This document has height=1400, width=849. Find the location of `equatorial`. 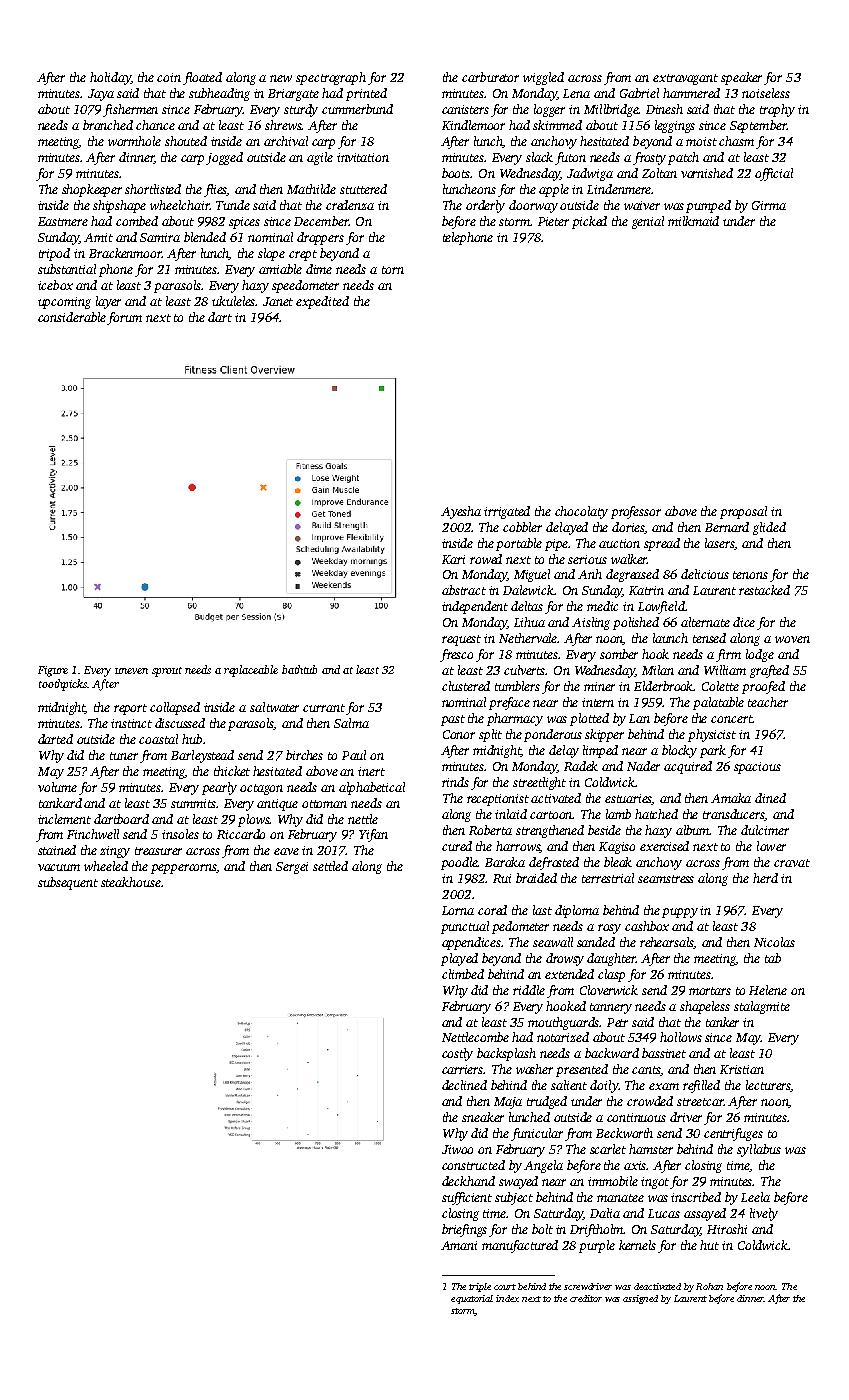

equatorial is located at coordinates (472, 1299).
